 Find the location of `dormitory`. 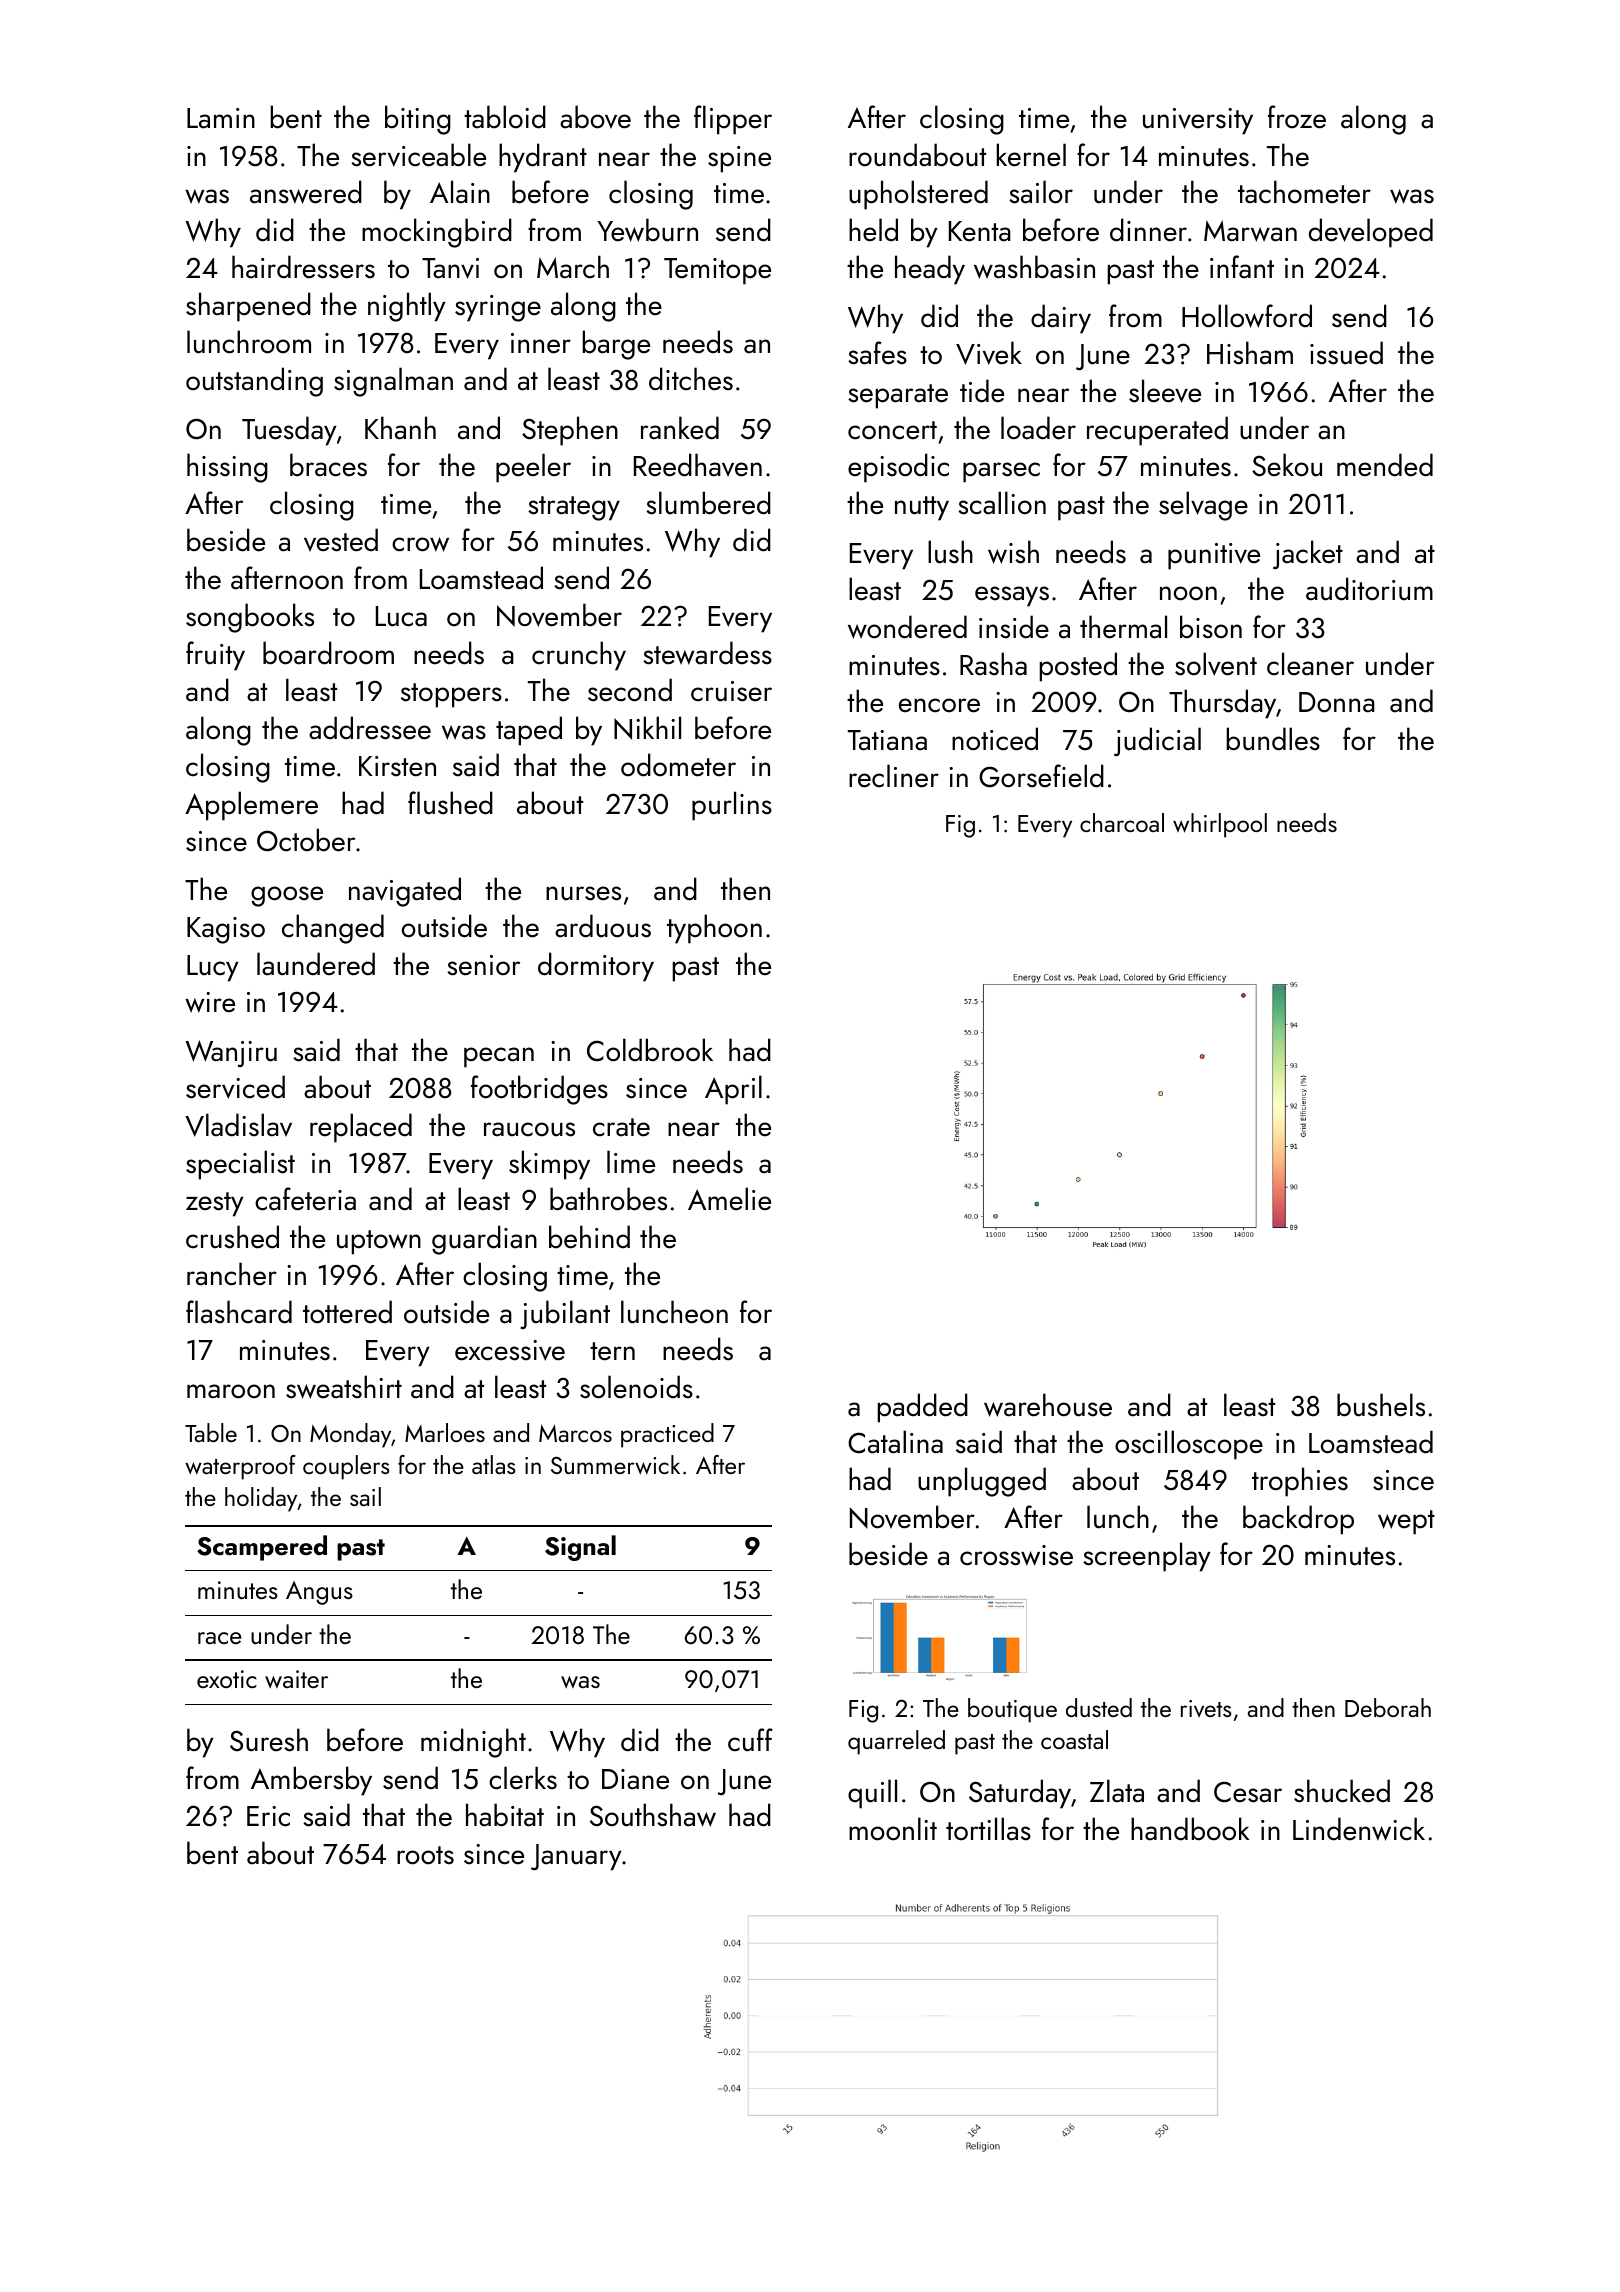

dormitory is located at coordinates (596, 967).
